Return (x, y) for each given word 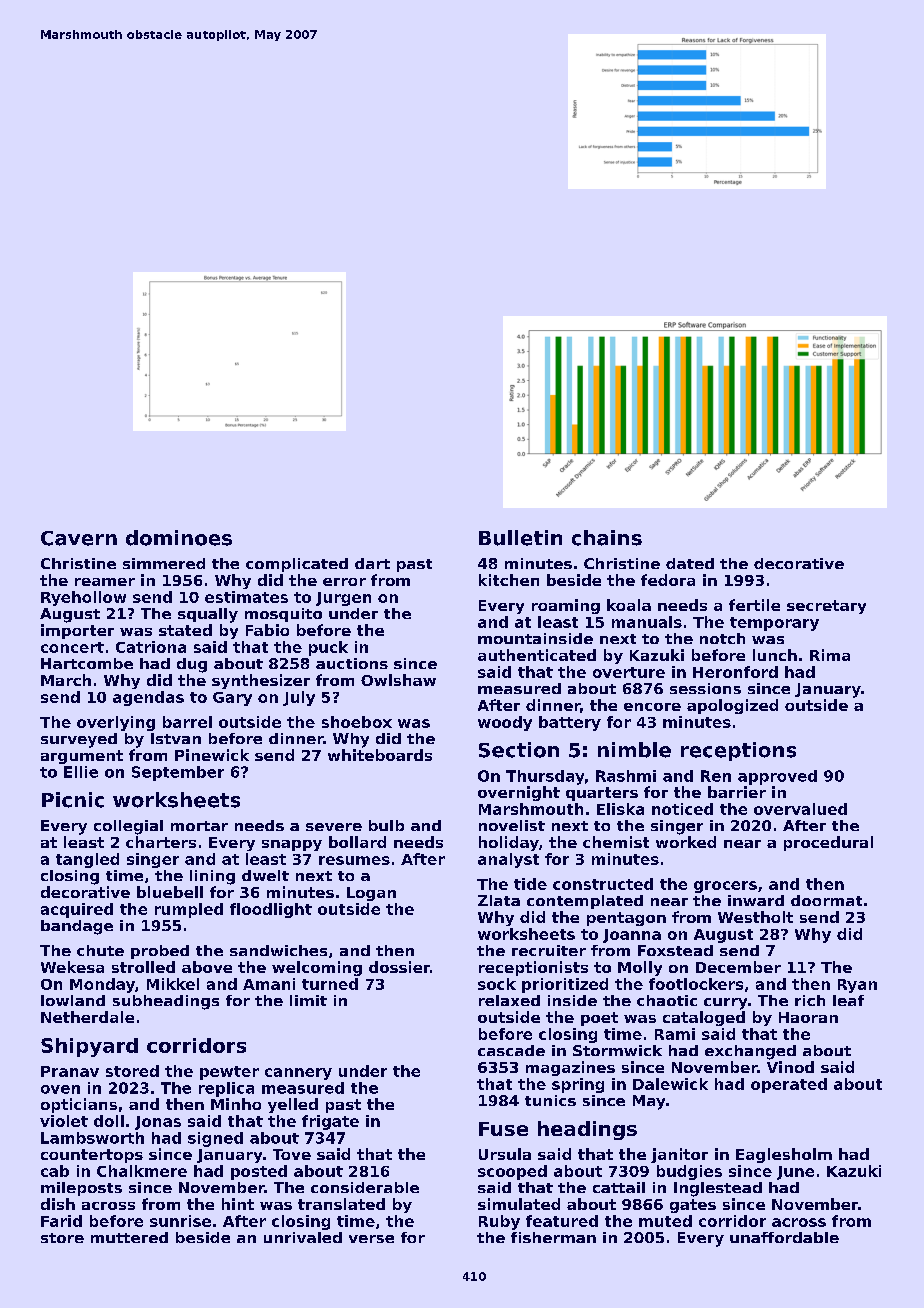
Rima (830, 655)
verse (371, 1239)
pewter (229, 1073)
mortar (199, 826)
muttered (129, 1237)
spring (578, 1085)
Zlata (499, 900)
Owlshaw (398, 680)
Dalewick (670, 1084)
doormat (826, 900)
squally (208, 615)
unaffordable (784, 1237)
